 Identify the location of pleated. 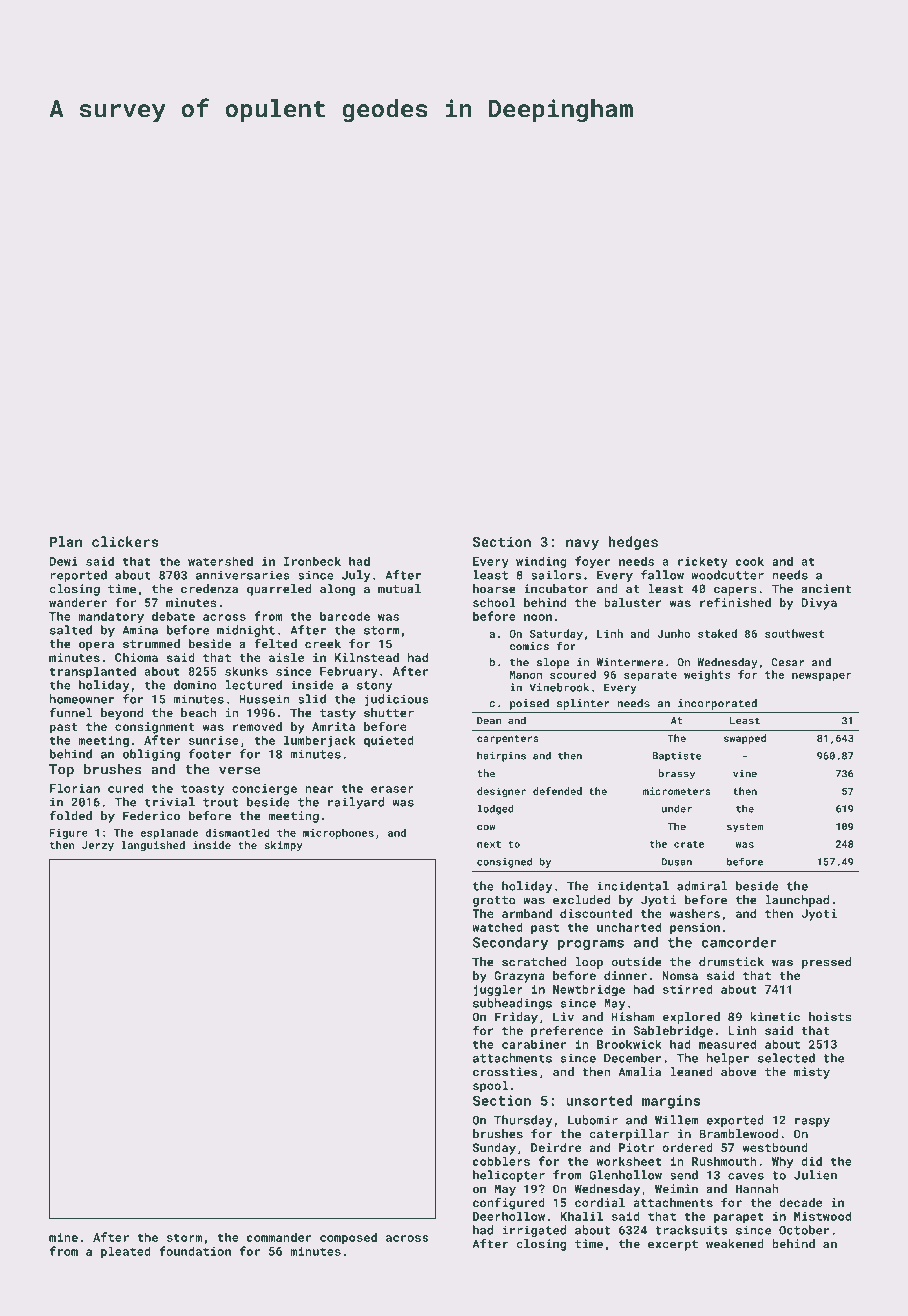
(126, 1252).
